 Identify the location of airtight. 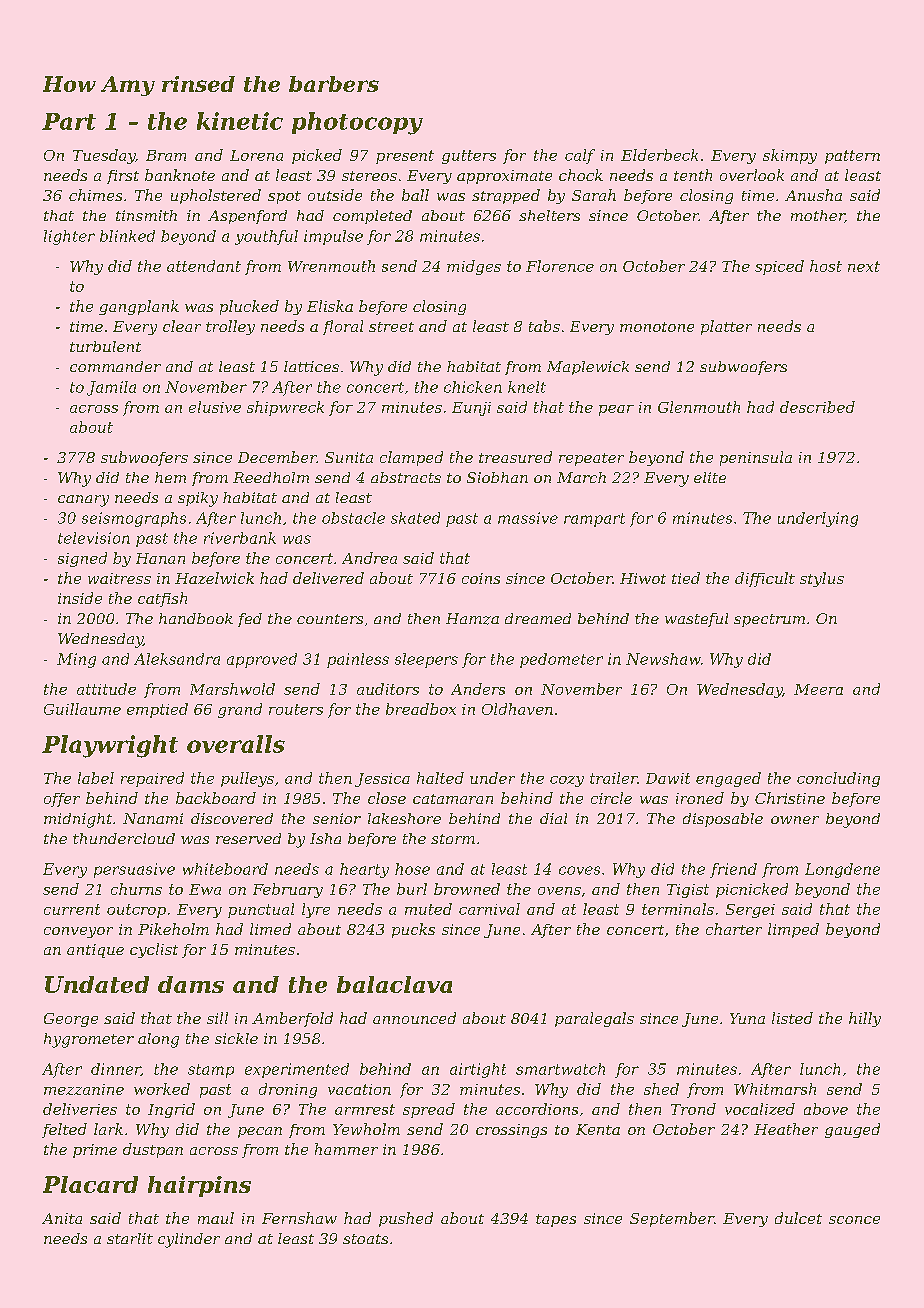
(478, 1070).
